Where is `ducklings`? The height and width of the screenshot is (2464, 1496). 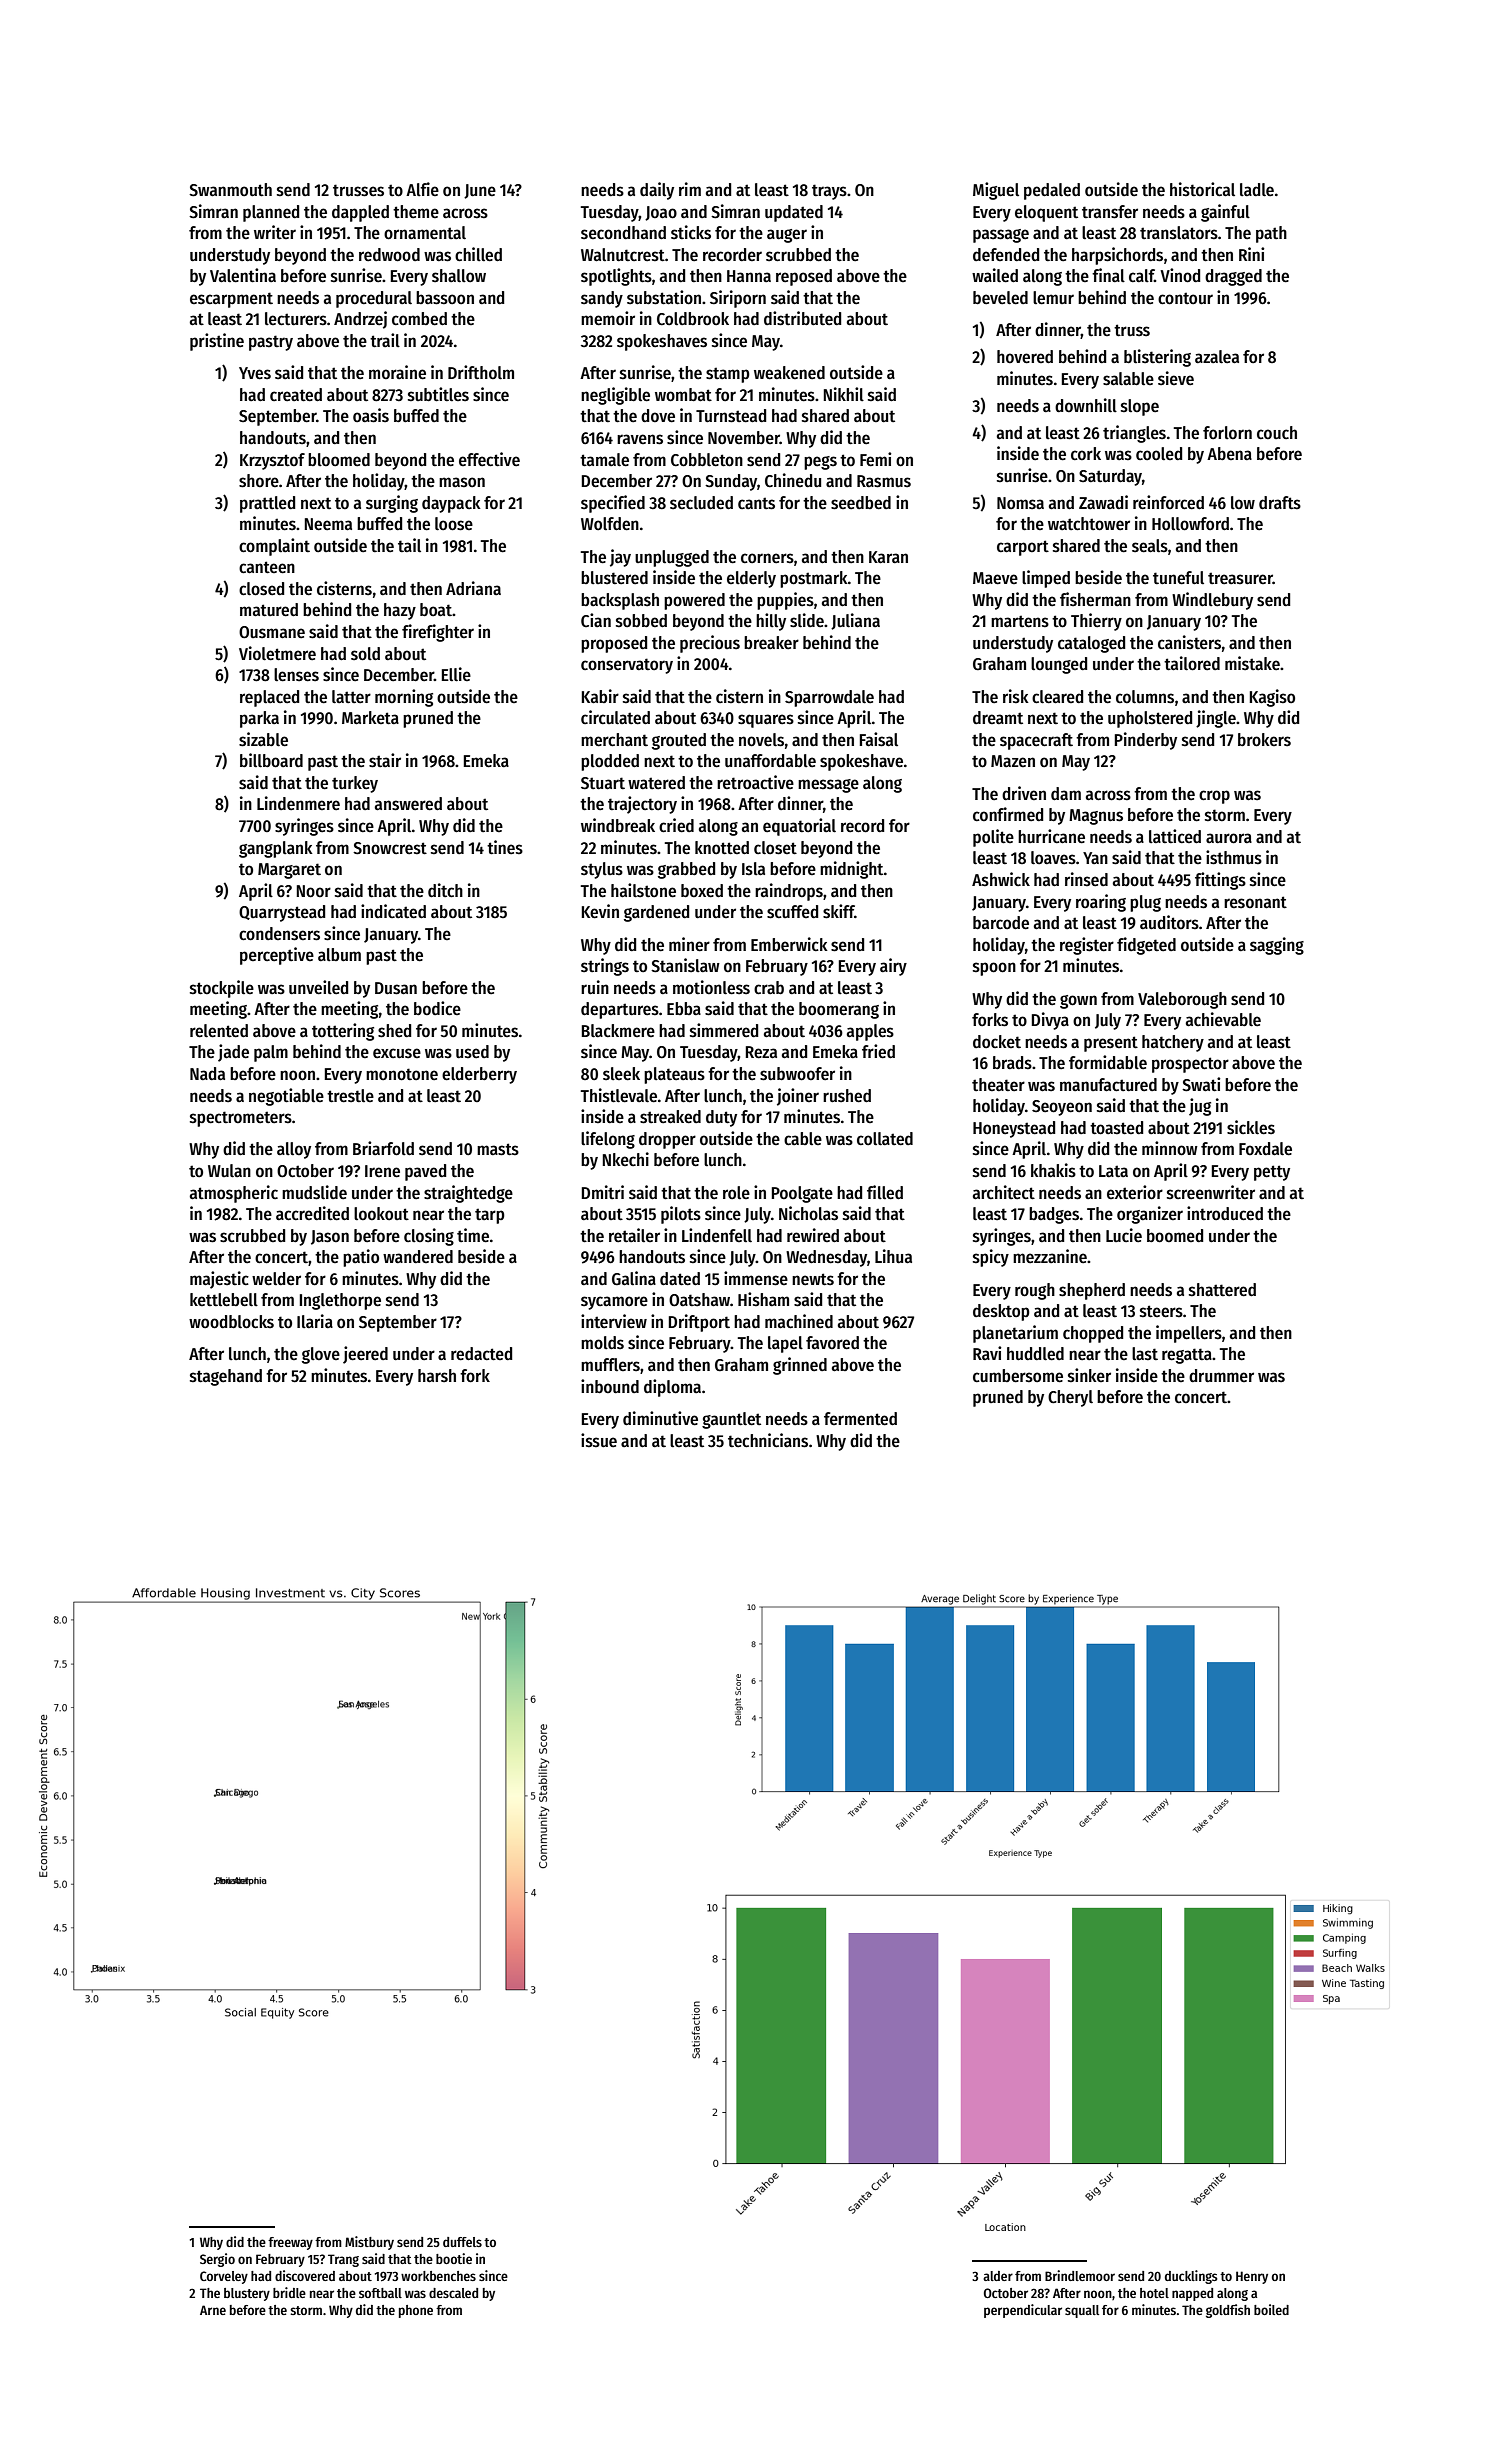
ducklings is located at coordinates (1191, 2277).
